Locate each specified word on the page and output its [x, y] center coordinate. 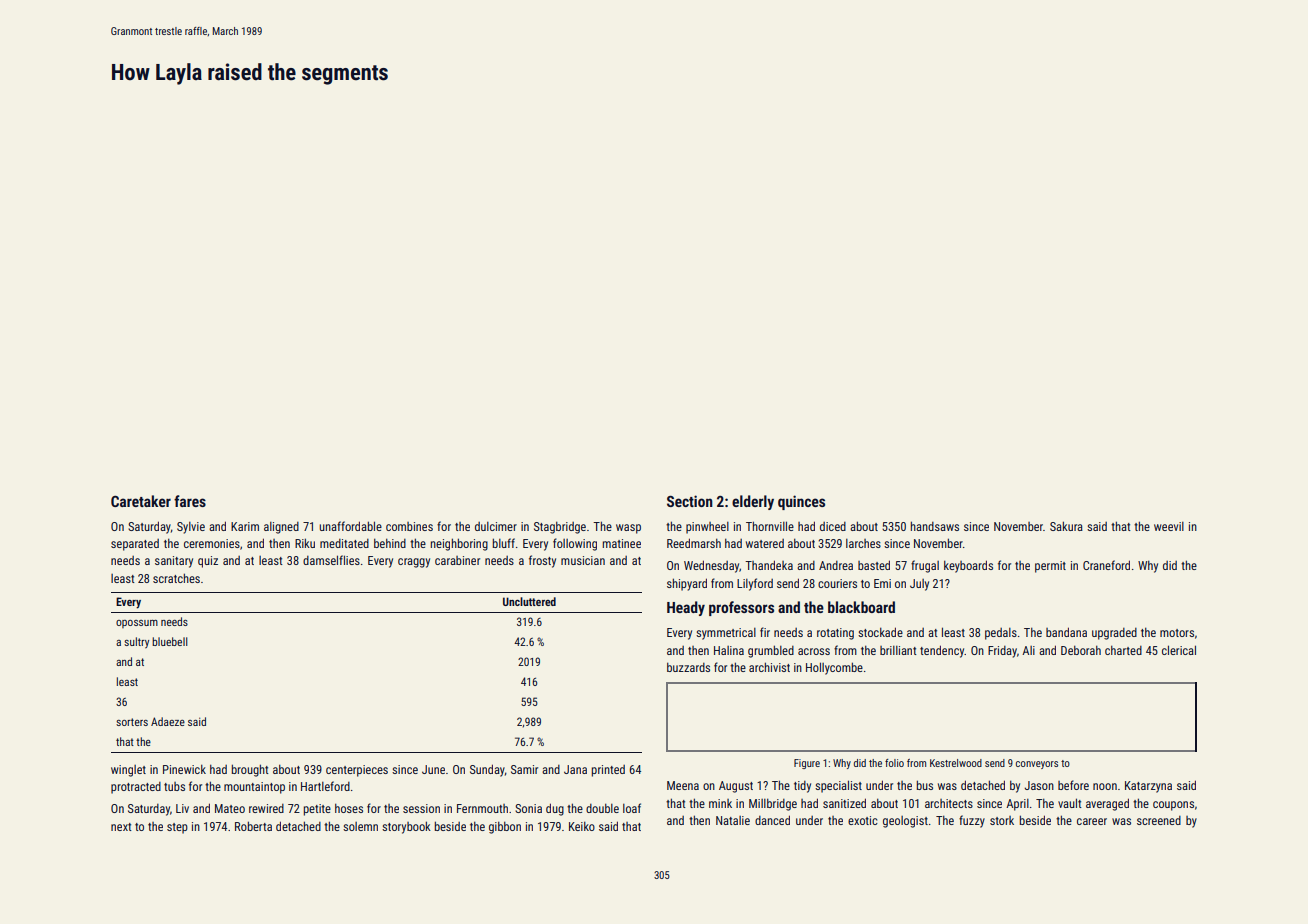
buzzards [688, 667]
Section [690, 501]
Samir [524, 769]
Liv [182, 808]
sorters [132, 722]
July [919, 585]
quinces [801, 502]
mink [720, 803]
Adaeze [168, 721]
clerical [1179, 650]
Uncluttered [529, 601]
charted [1123, 650]
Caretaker [141, 501]
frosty [542, 561]
